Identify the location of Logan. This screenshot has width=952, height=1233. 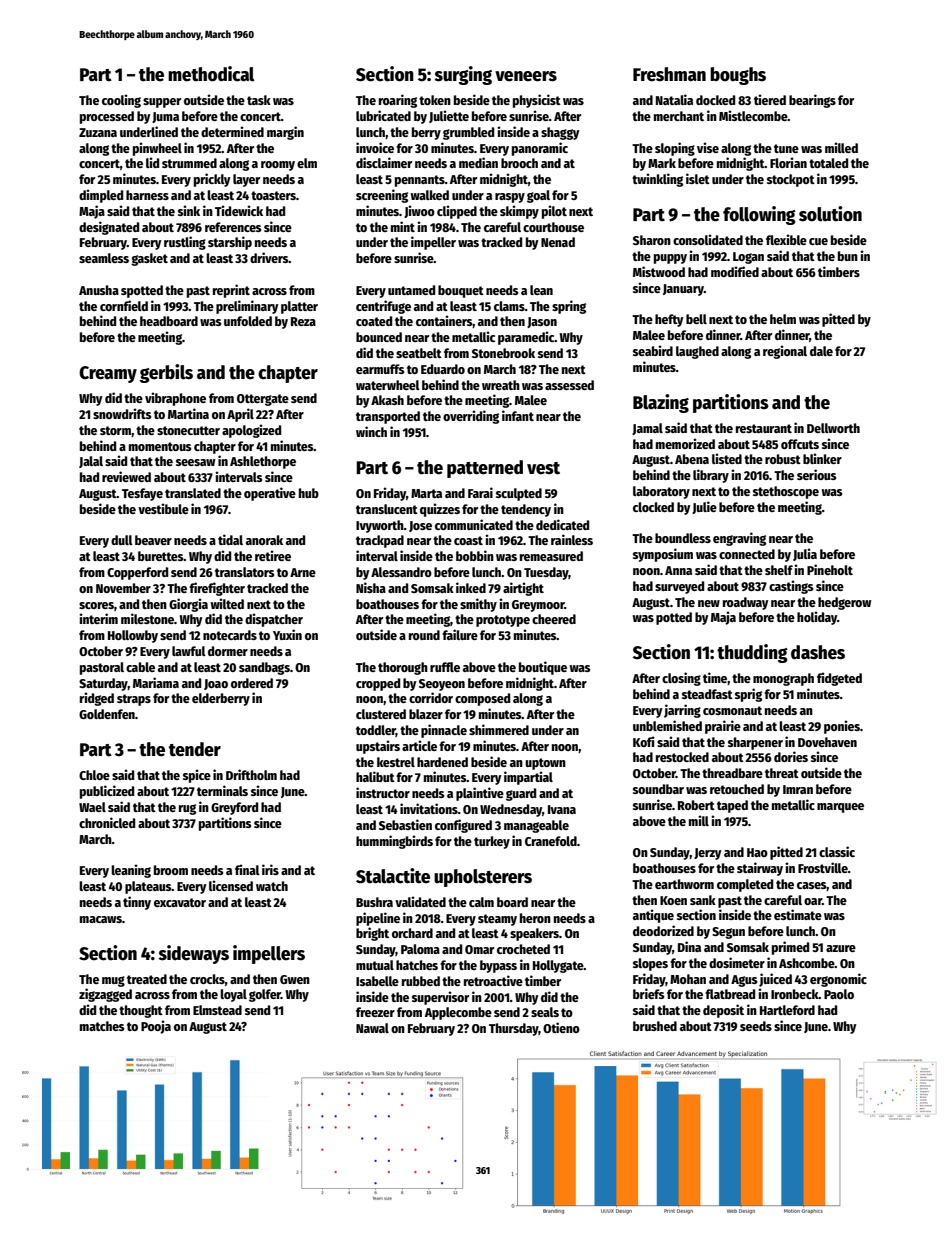
(748, 258).
